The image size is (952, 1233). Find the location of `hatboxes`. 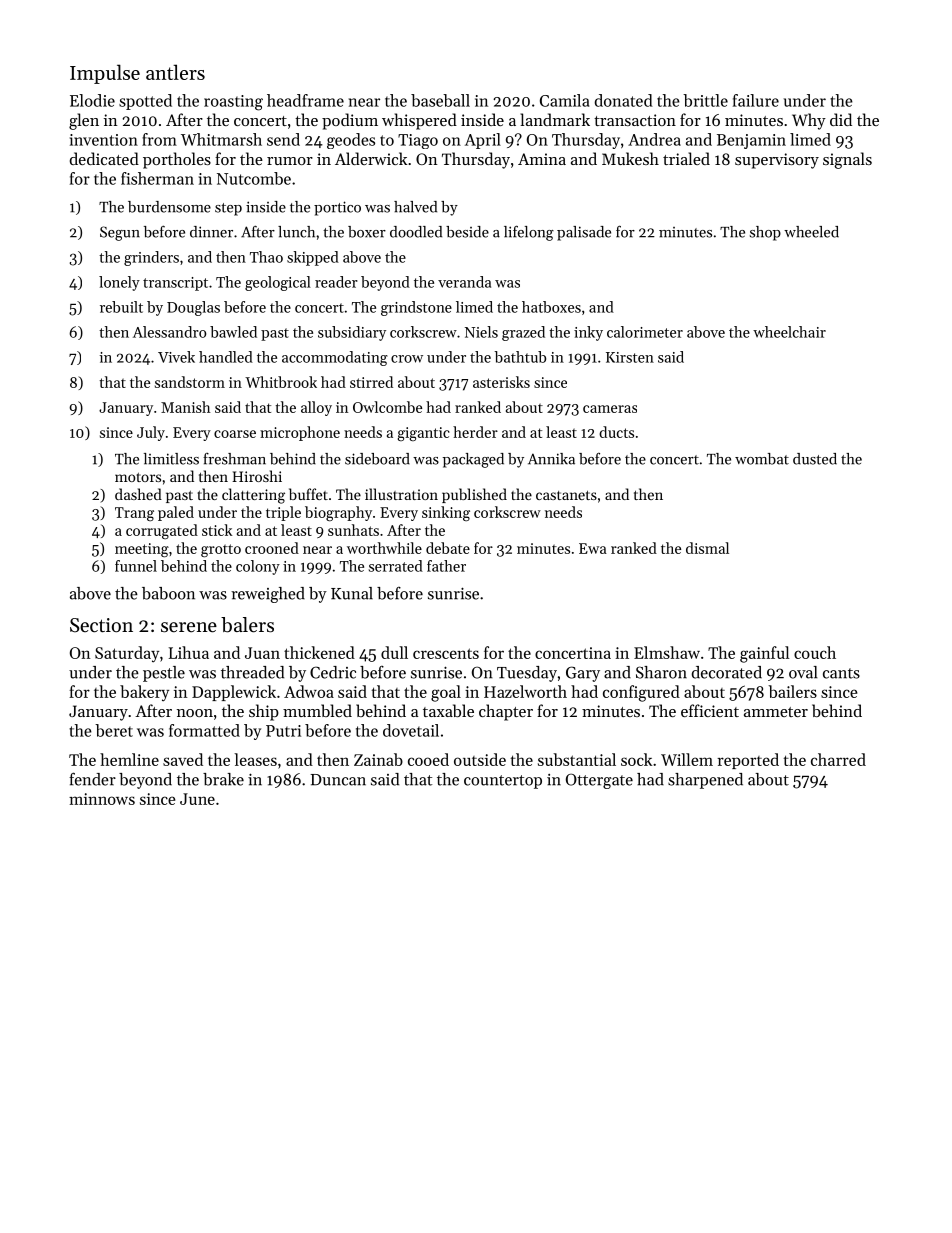

hatboxes is located at coordinates (551, 307).
